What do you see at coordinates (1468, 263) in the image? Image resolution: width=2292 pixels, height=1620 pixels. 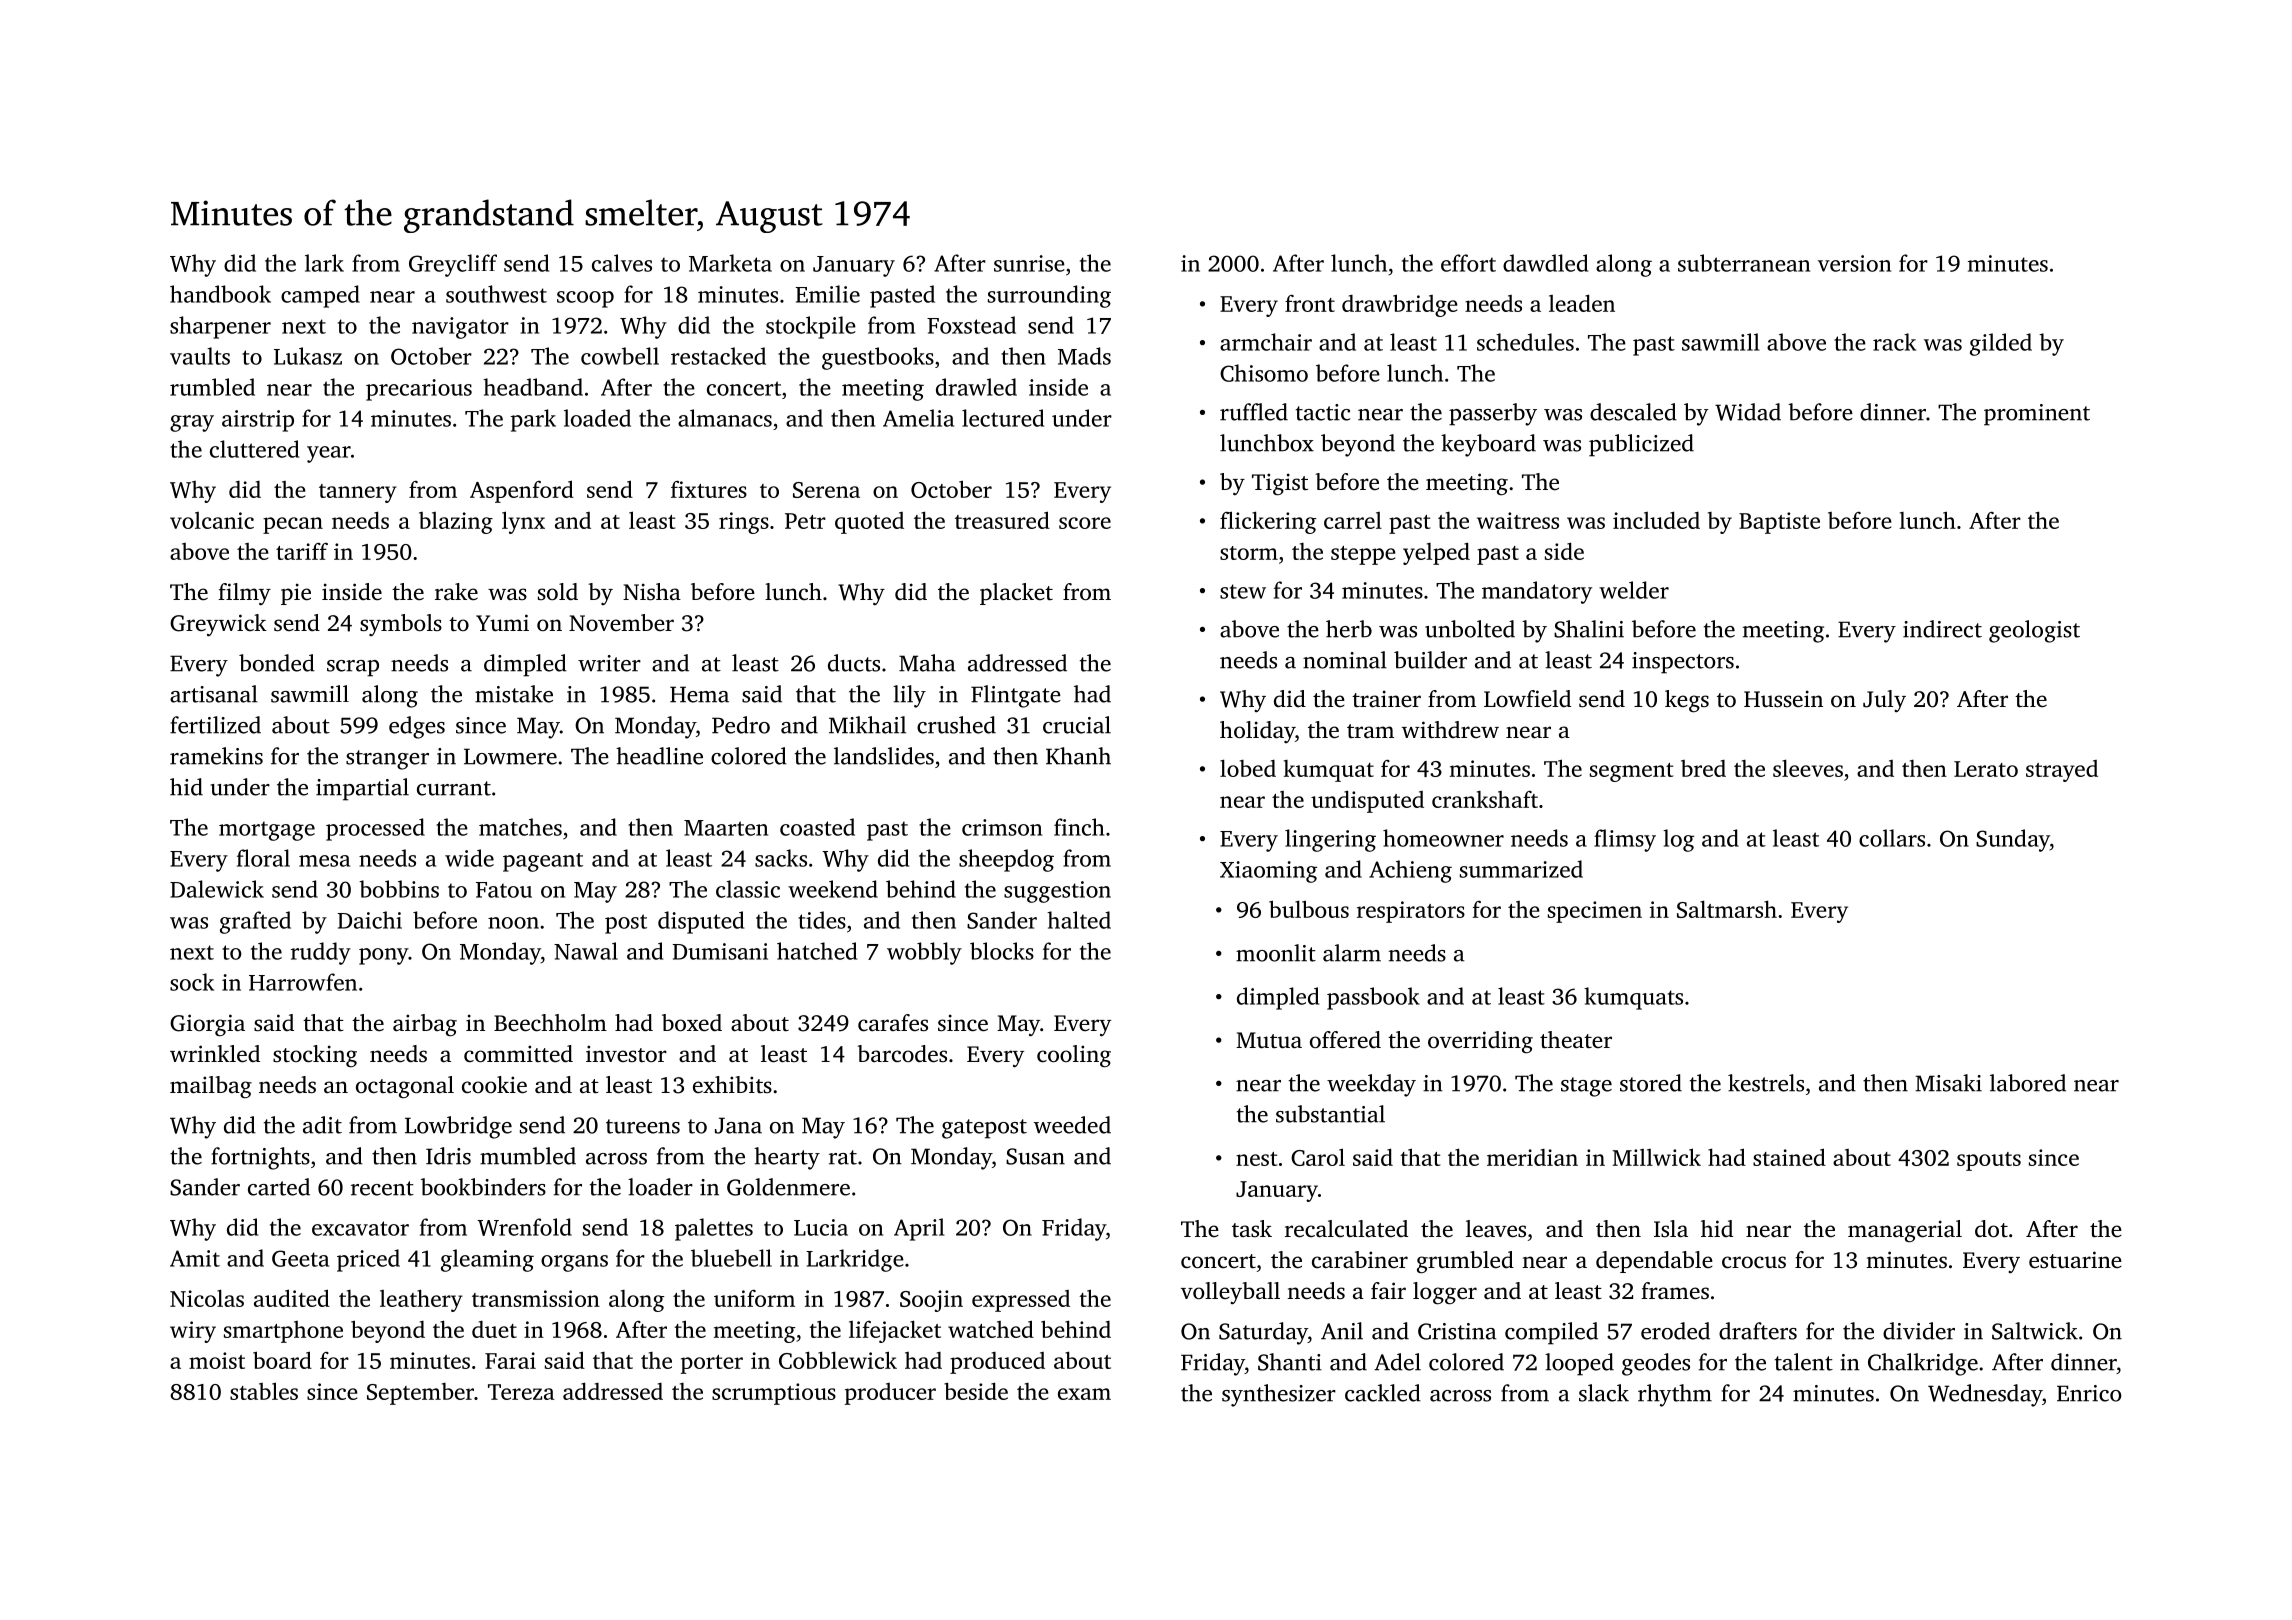 I see `effort` at bounding box center [1468, 263].
